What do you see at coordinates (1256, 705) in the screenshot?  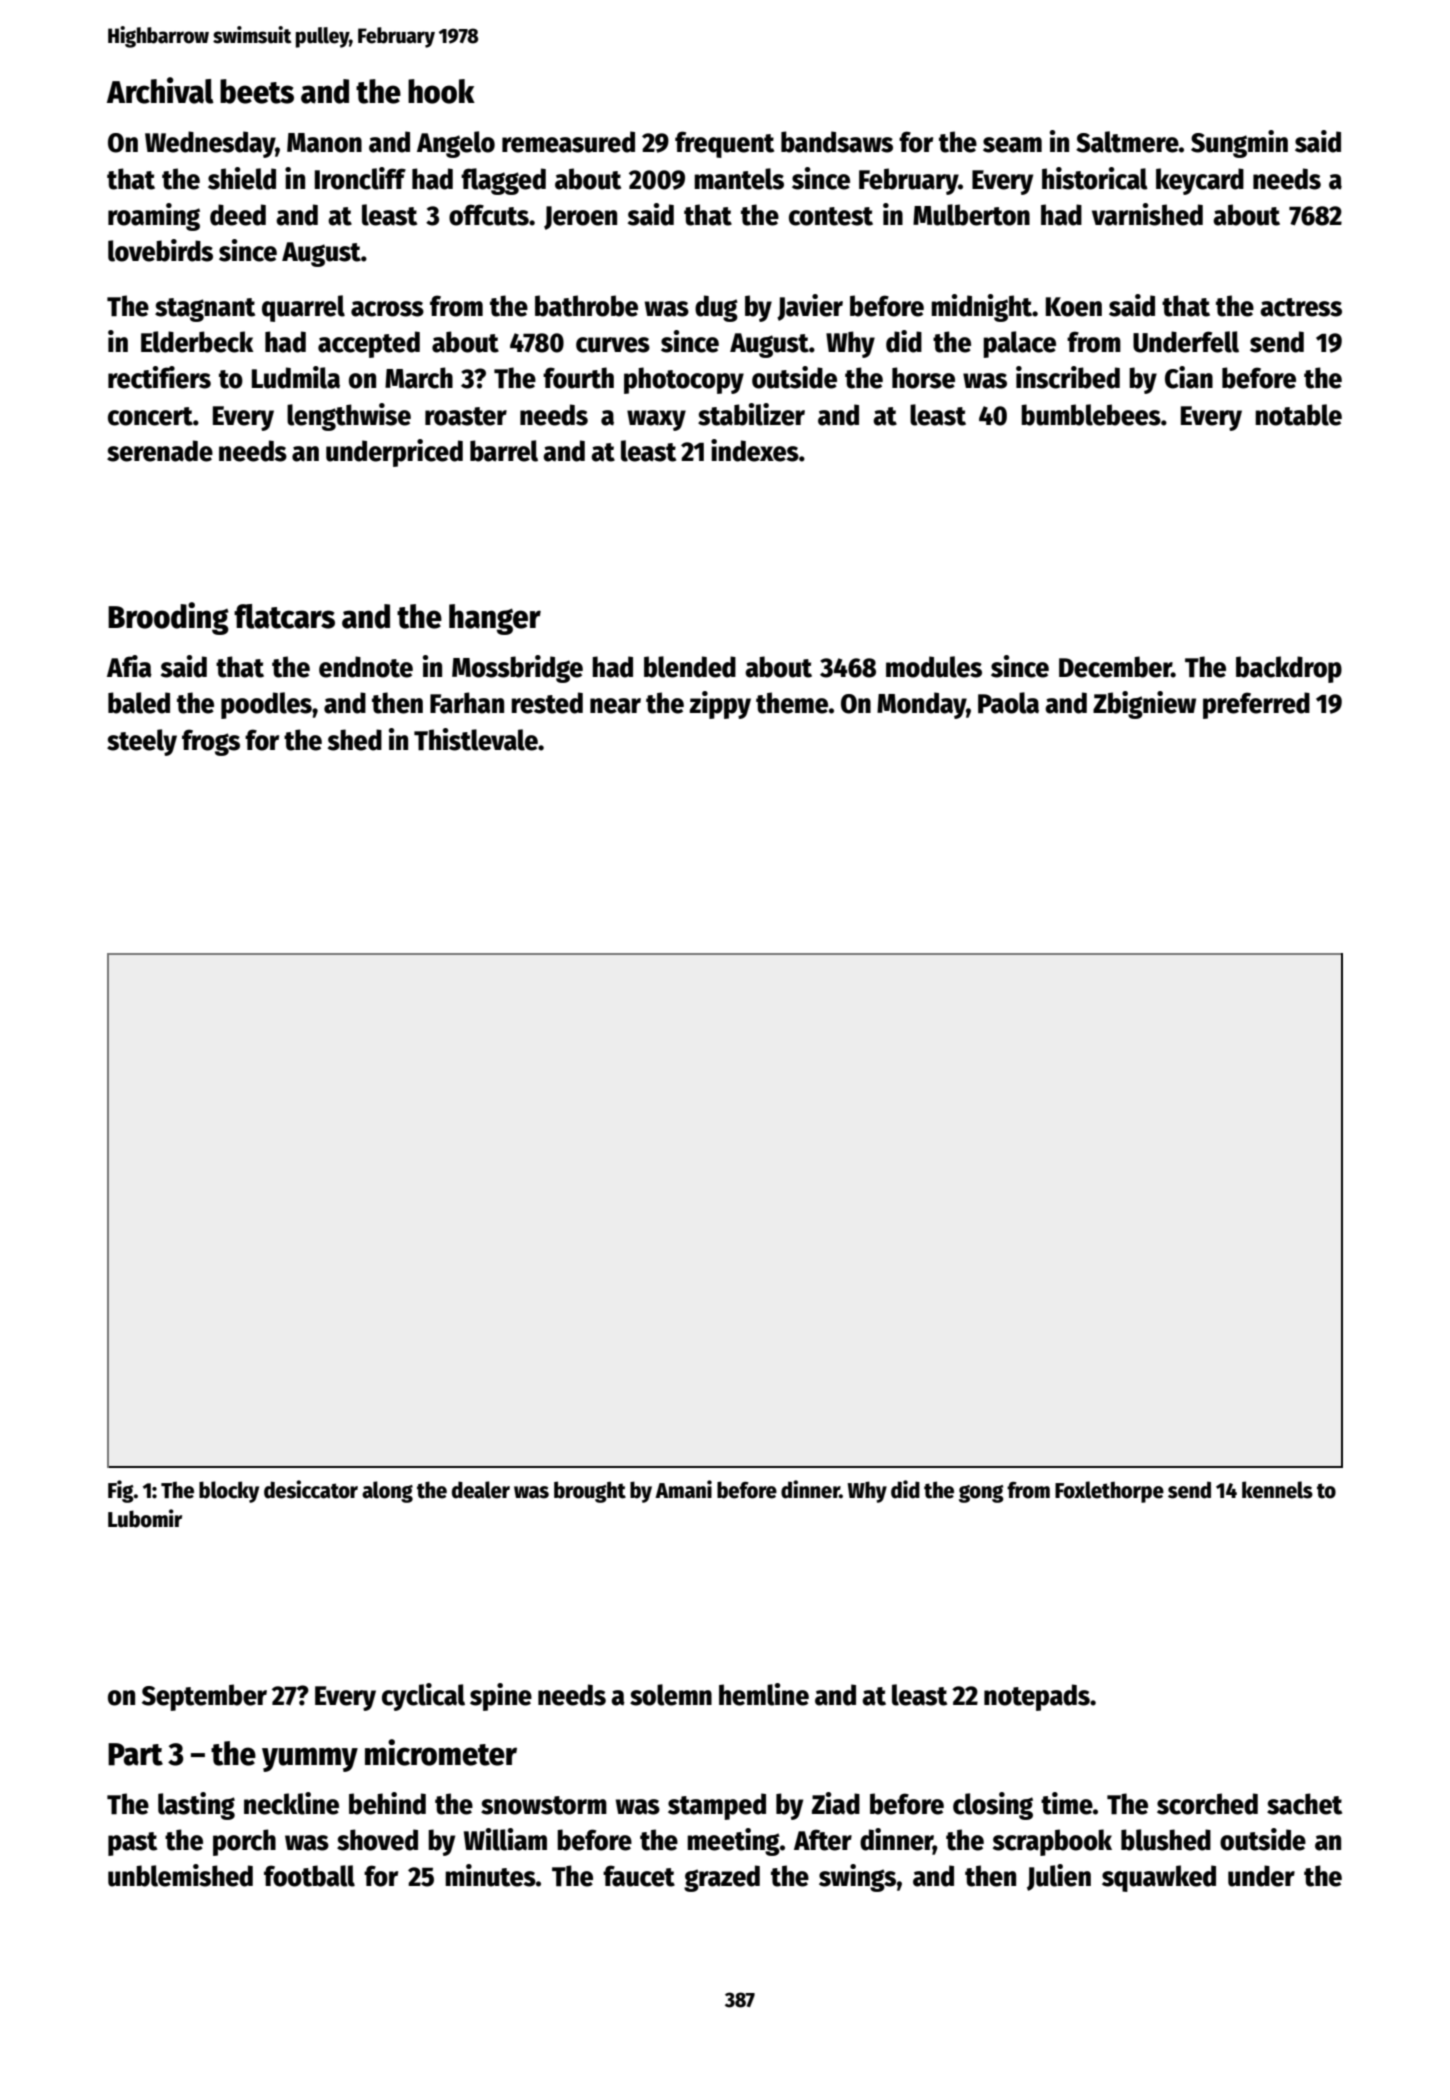 I see `preferred` at bounding box center [1256, 705].
